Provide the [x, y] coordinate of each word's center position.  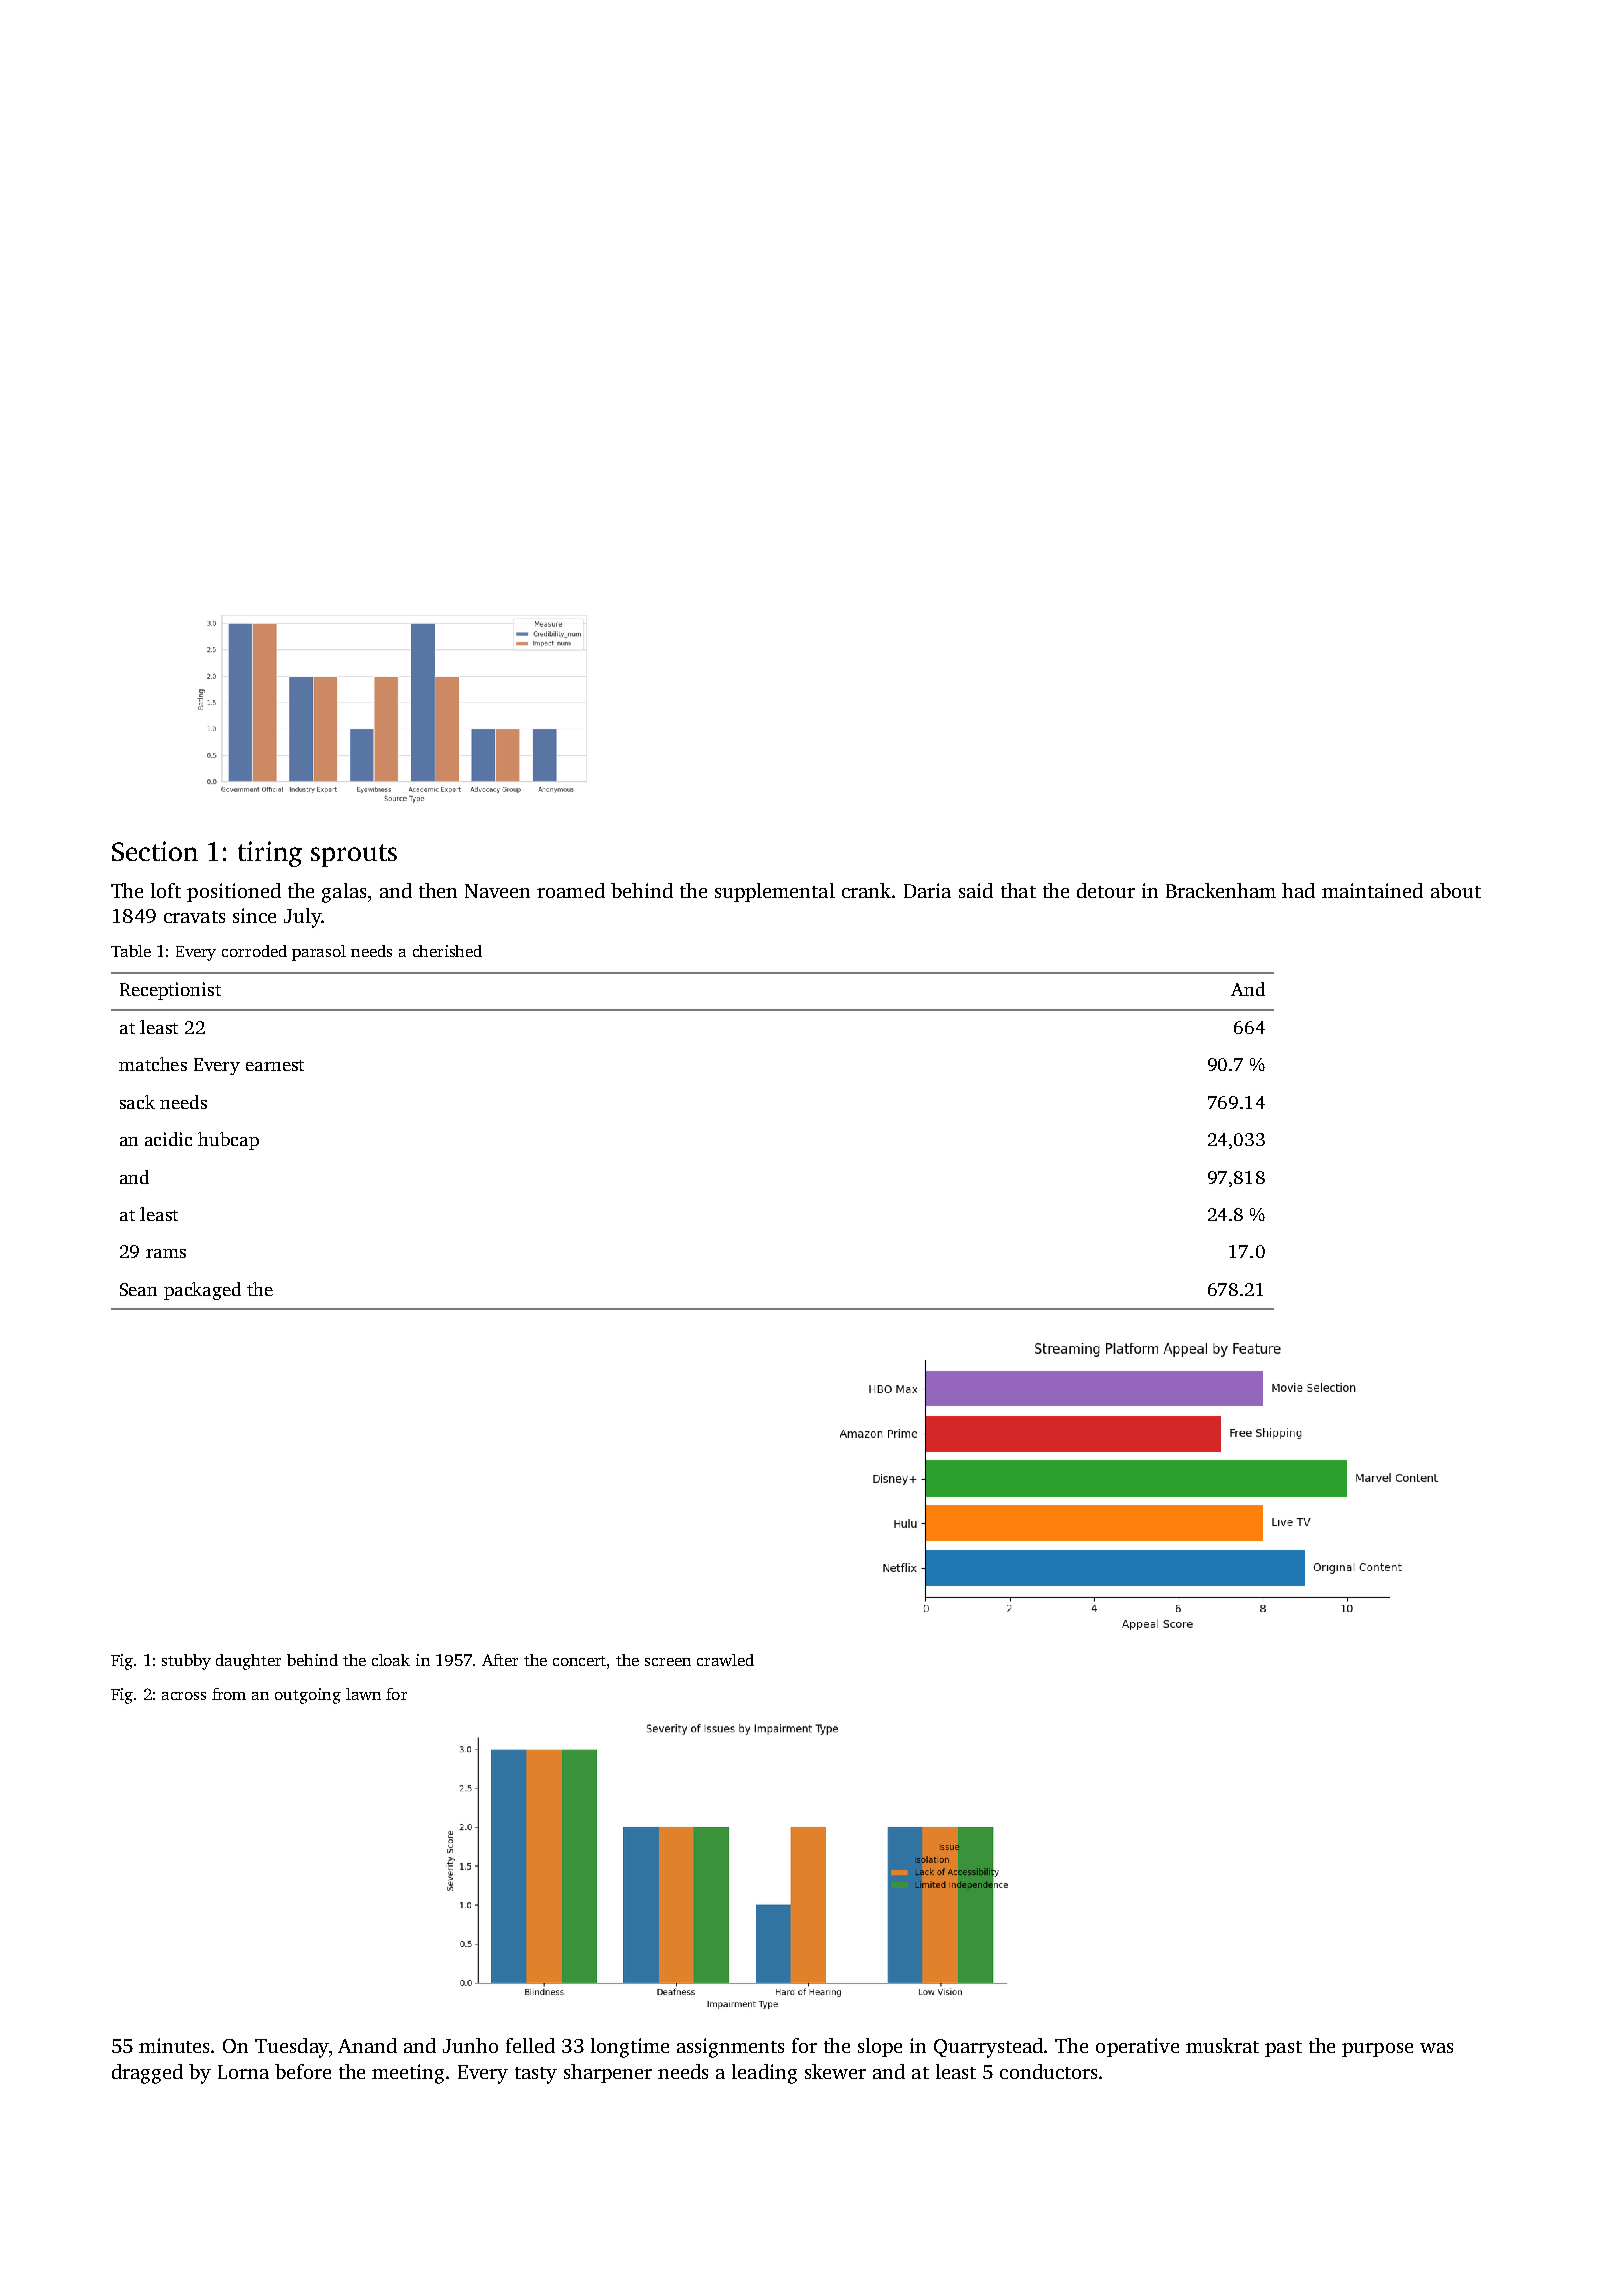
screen [668, 1662]
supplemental [775, 892]
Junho [470, 2045]
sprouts [354, 855]
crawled [725, 1660]
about [1456, 890]
